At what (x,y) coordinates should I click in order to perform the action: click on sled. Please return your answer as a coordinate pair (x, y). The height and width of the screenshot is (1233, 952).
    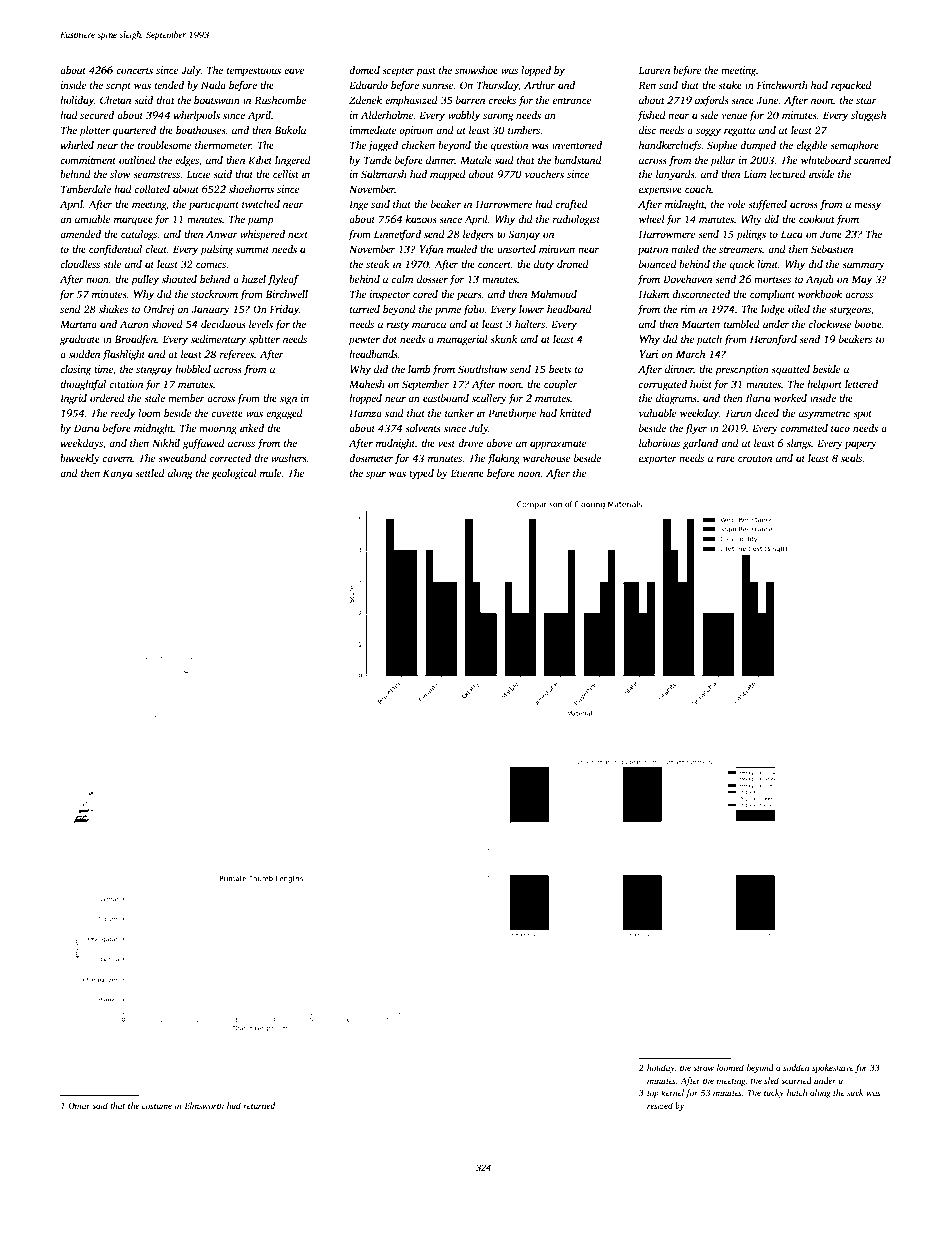
    Looking at the image, I should click on (771, 1080).
